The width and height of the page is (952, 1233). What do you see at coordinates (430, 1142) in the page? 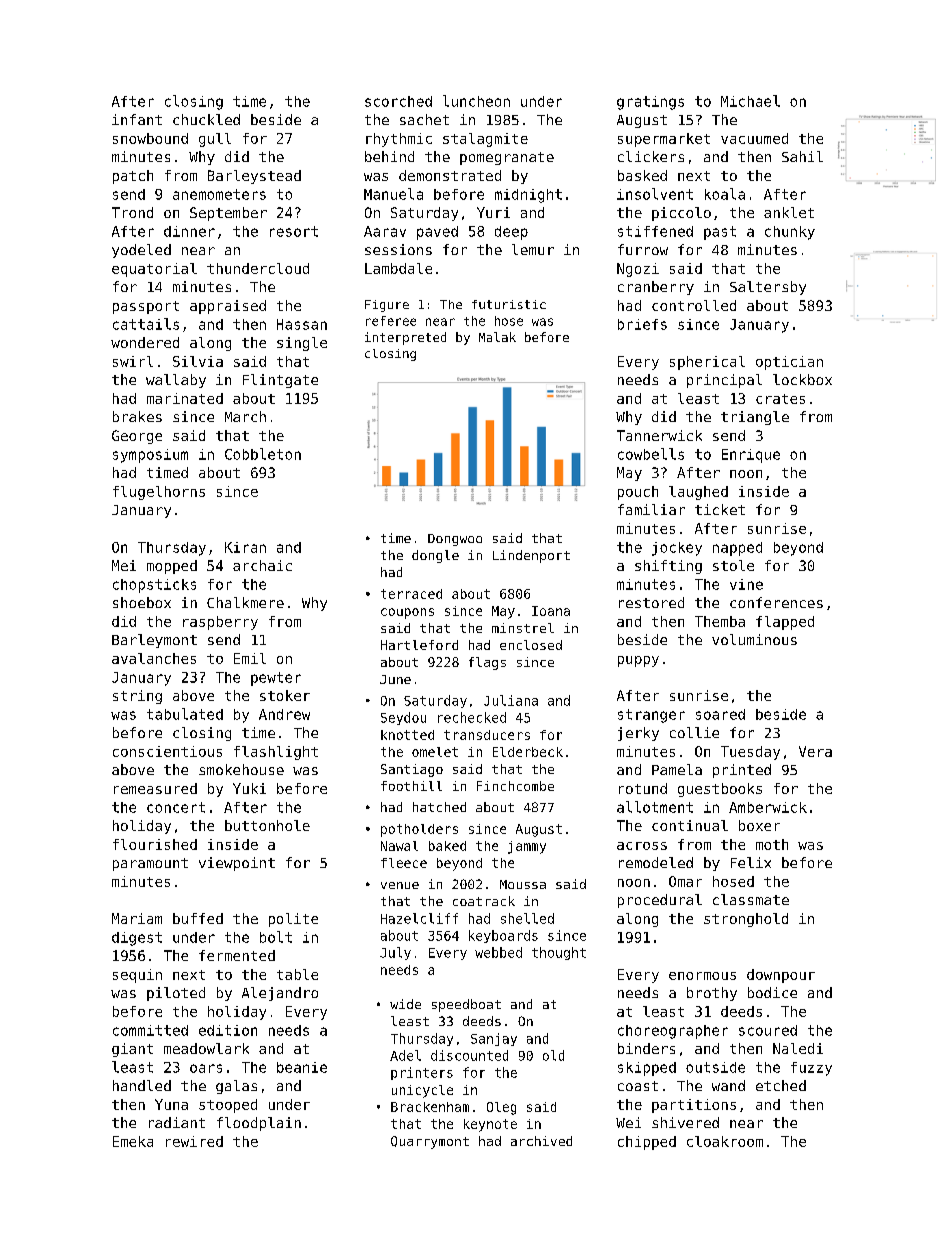
I see `Quarrymont` at bounding box center [430, 1142].
